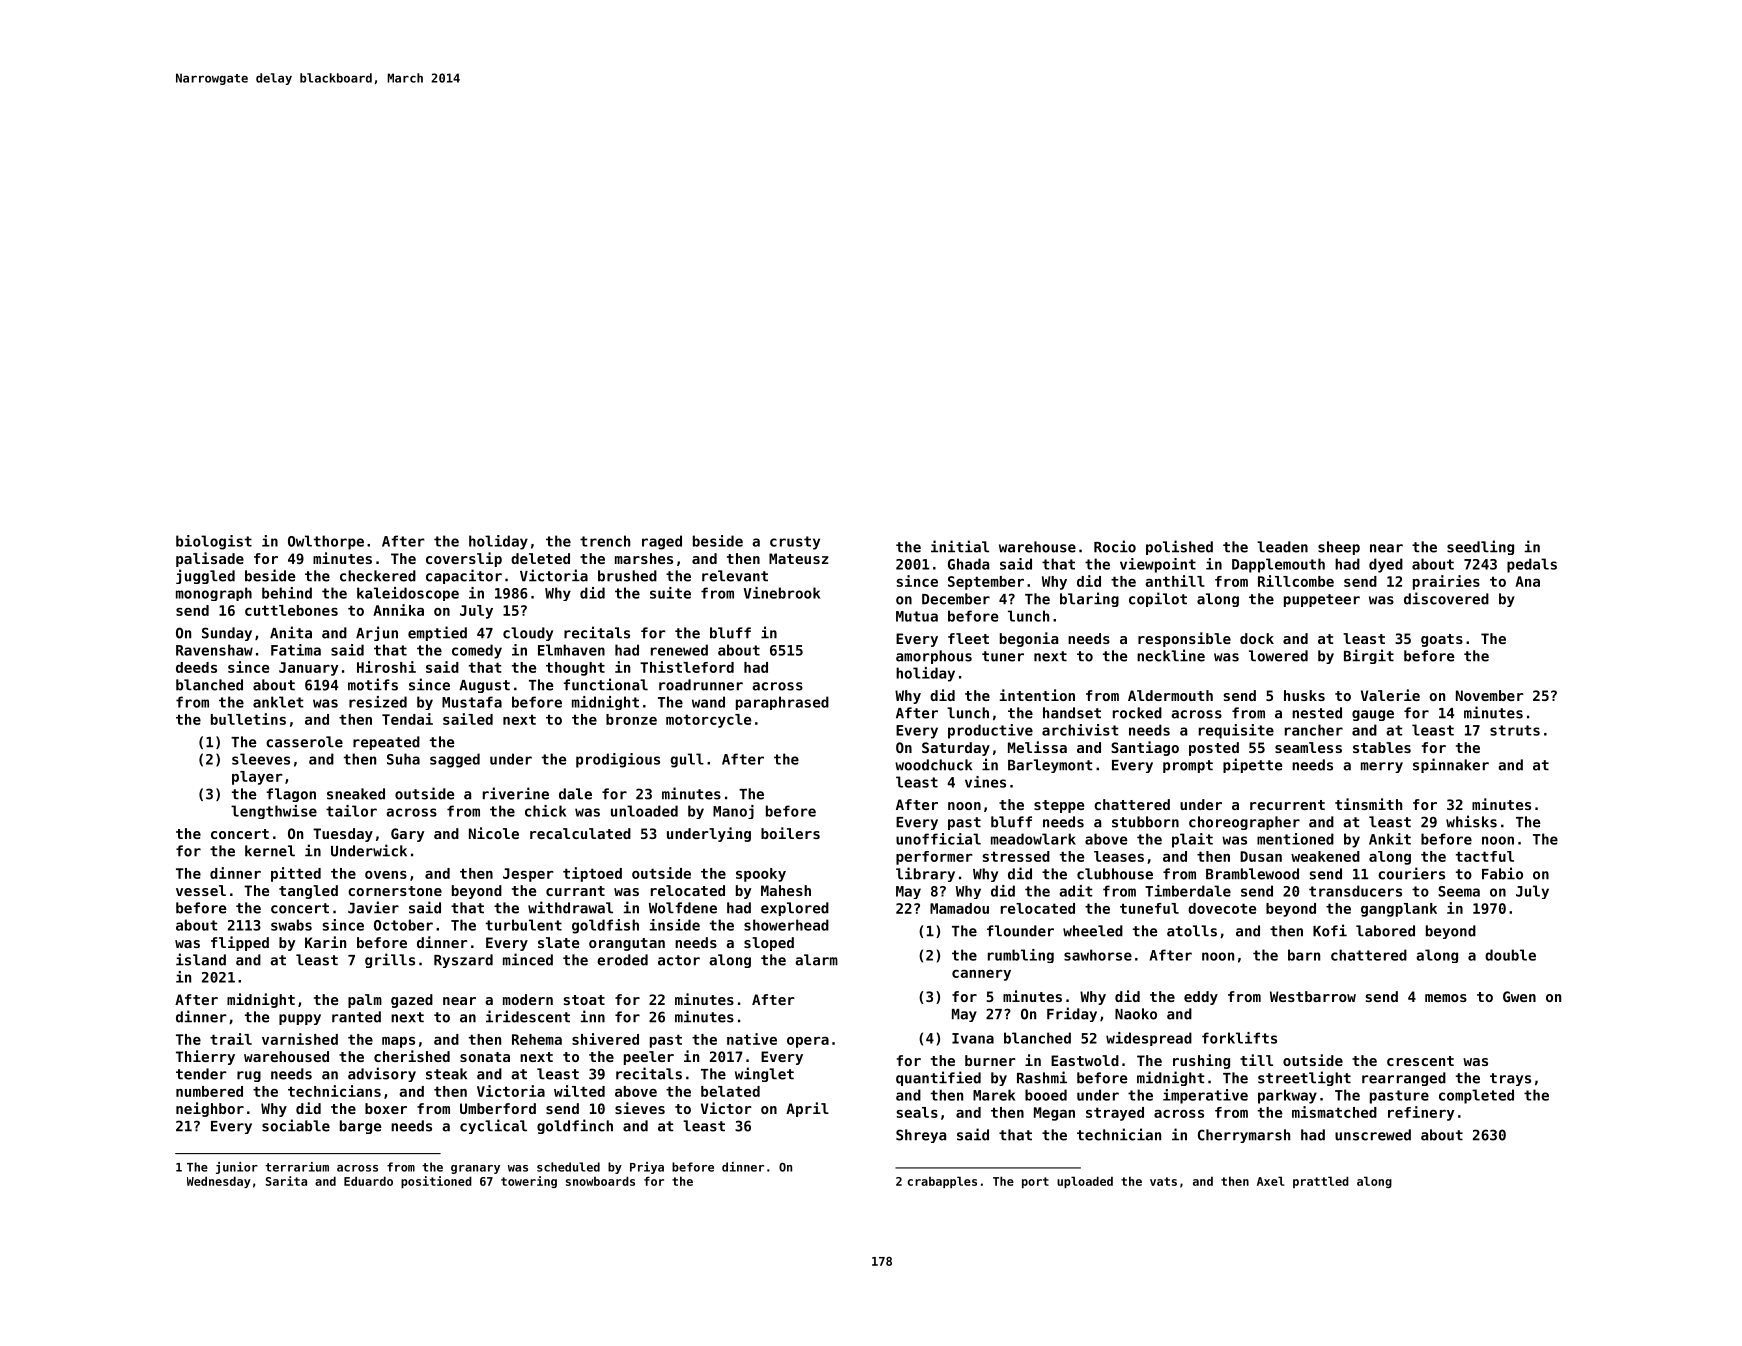  Describe the element at coordinates (795, 543) in the screenshot. I see `crusty` at that location.
